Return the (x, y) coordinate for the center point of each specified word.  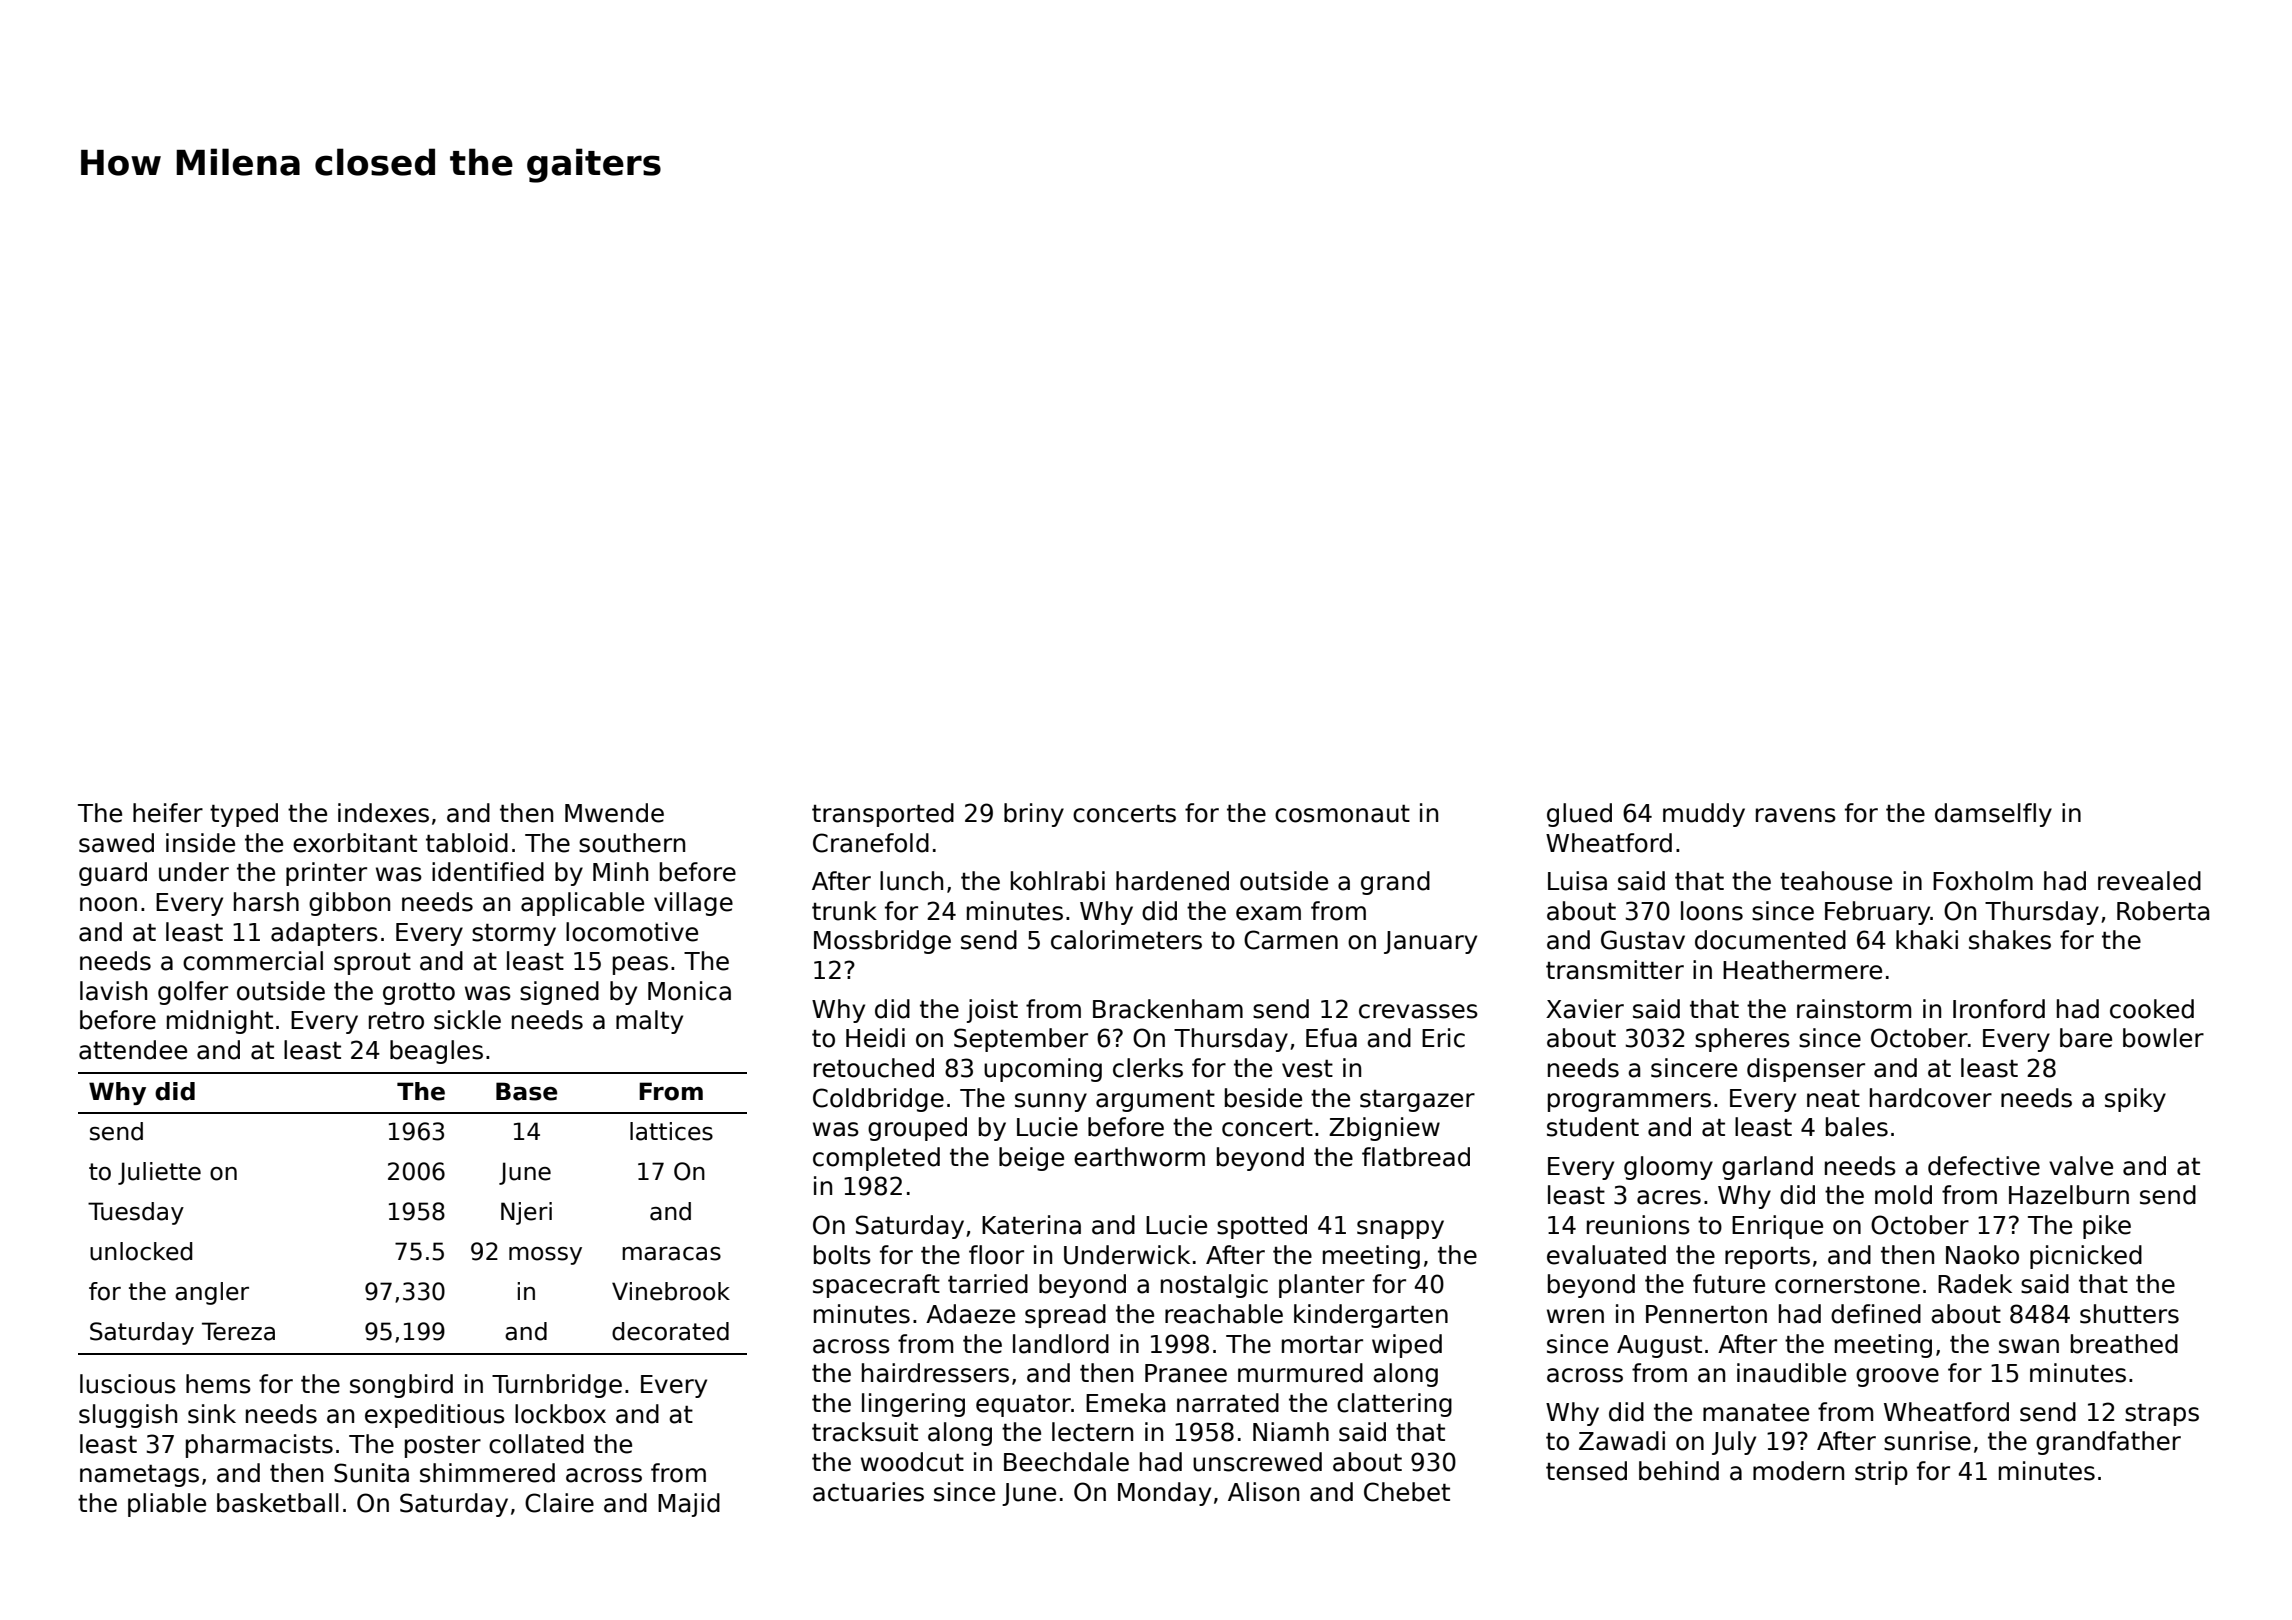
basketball (278, 1503)
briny (1034, 815)
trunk (844, 911)
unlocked (141, 1251)
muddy (1704, 815)
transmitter (1615, 970)
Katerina (1031, 1225)
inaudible (1791, 1373)
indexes (383, 813)
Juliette (159, 1173)
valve (2081, 1166)
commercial (253, 961)
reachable (1224, 1314)
